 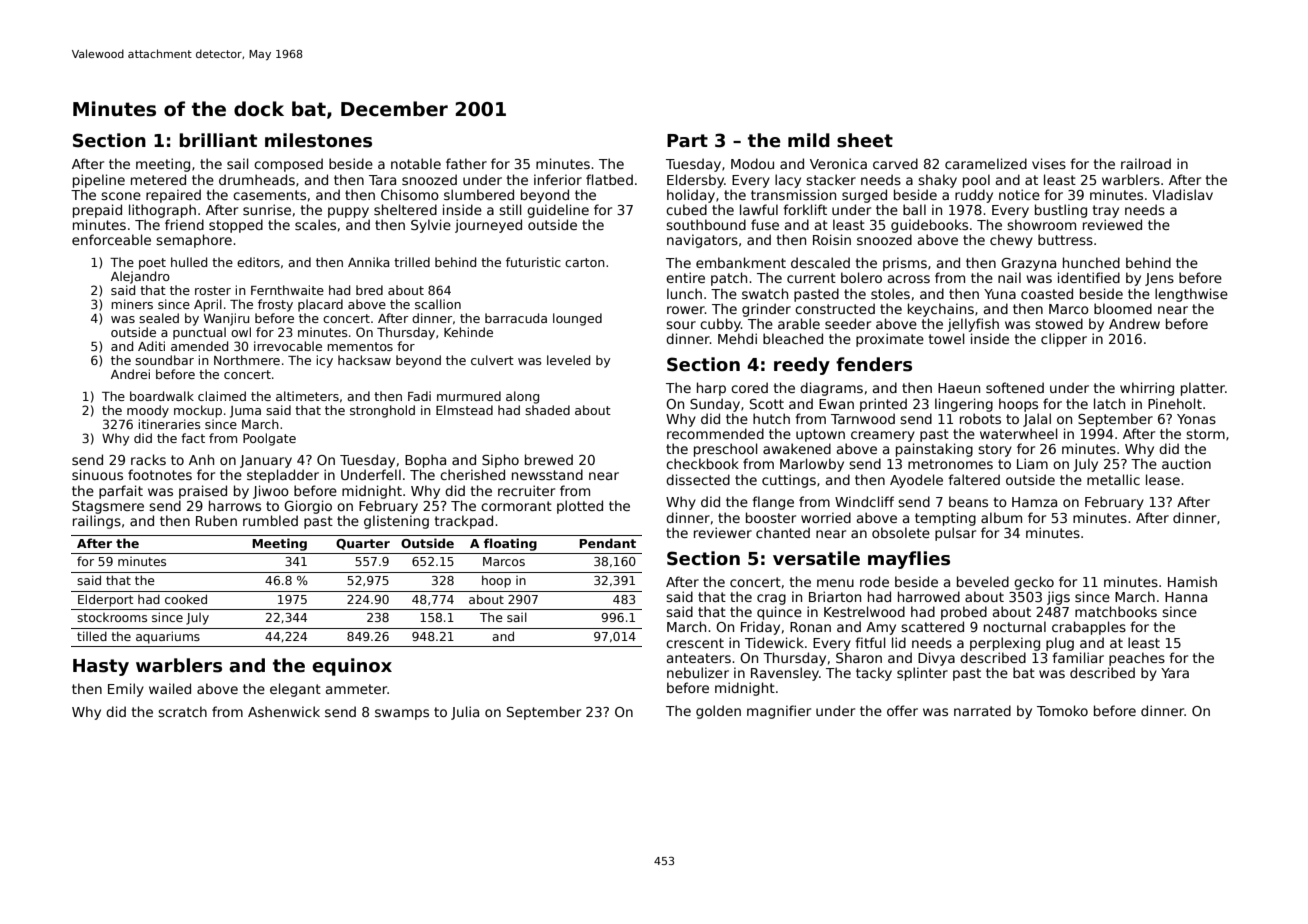 What do you see at coordinates (318, 140) in the screenshot?
I see `milestones` at bounding box center [318, 140].
